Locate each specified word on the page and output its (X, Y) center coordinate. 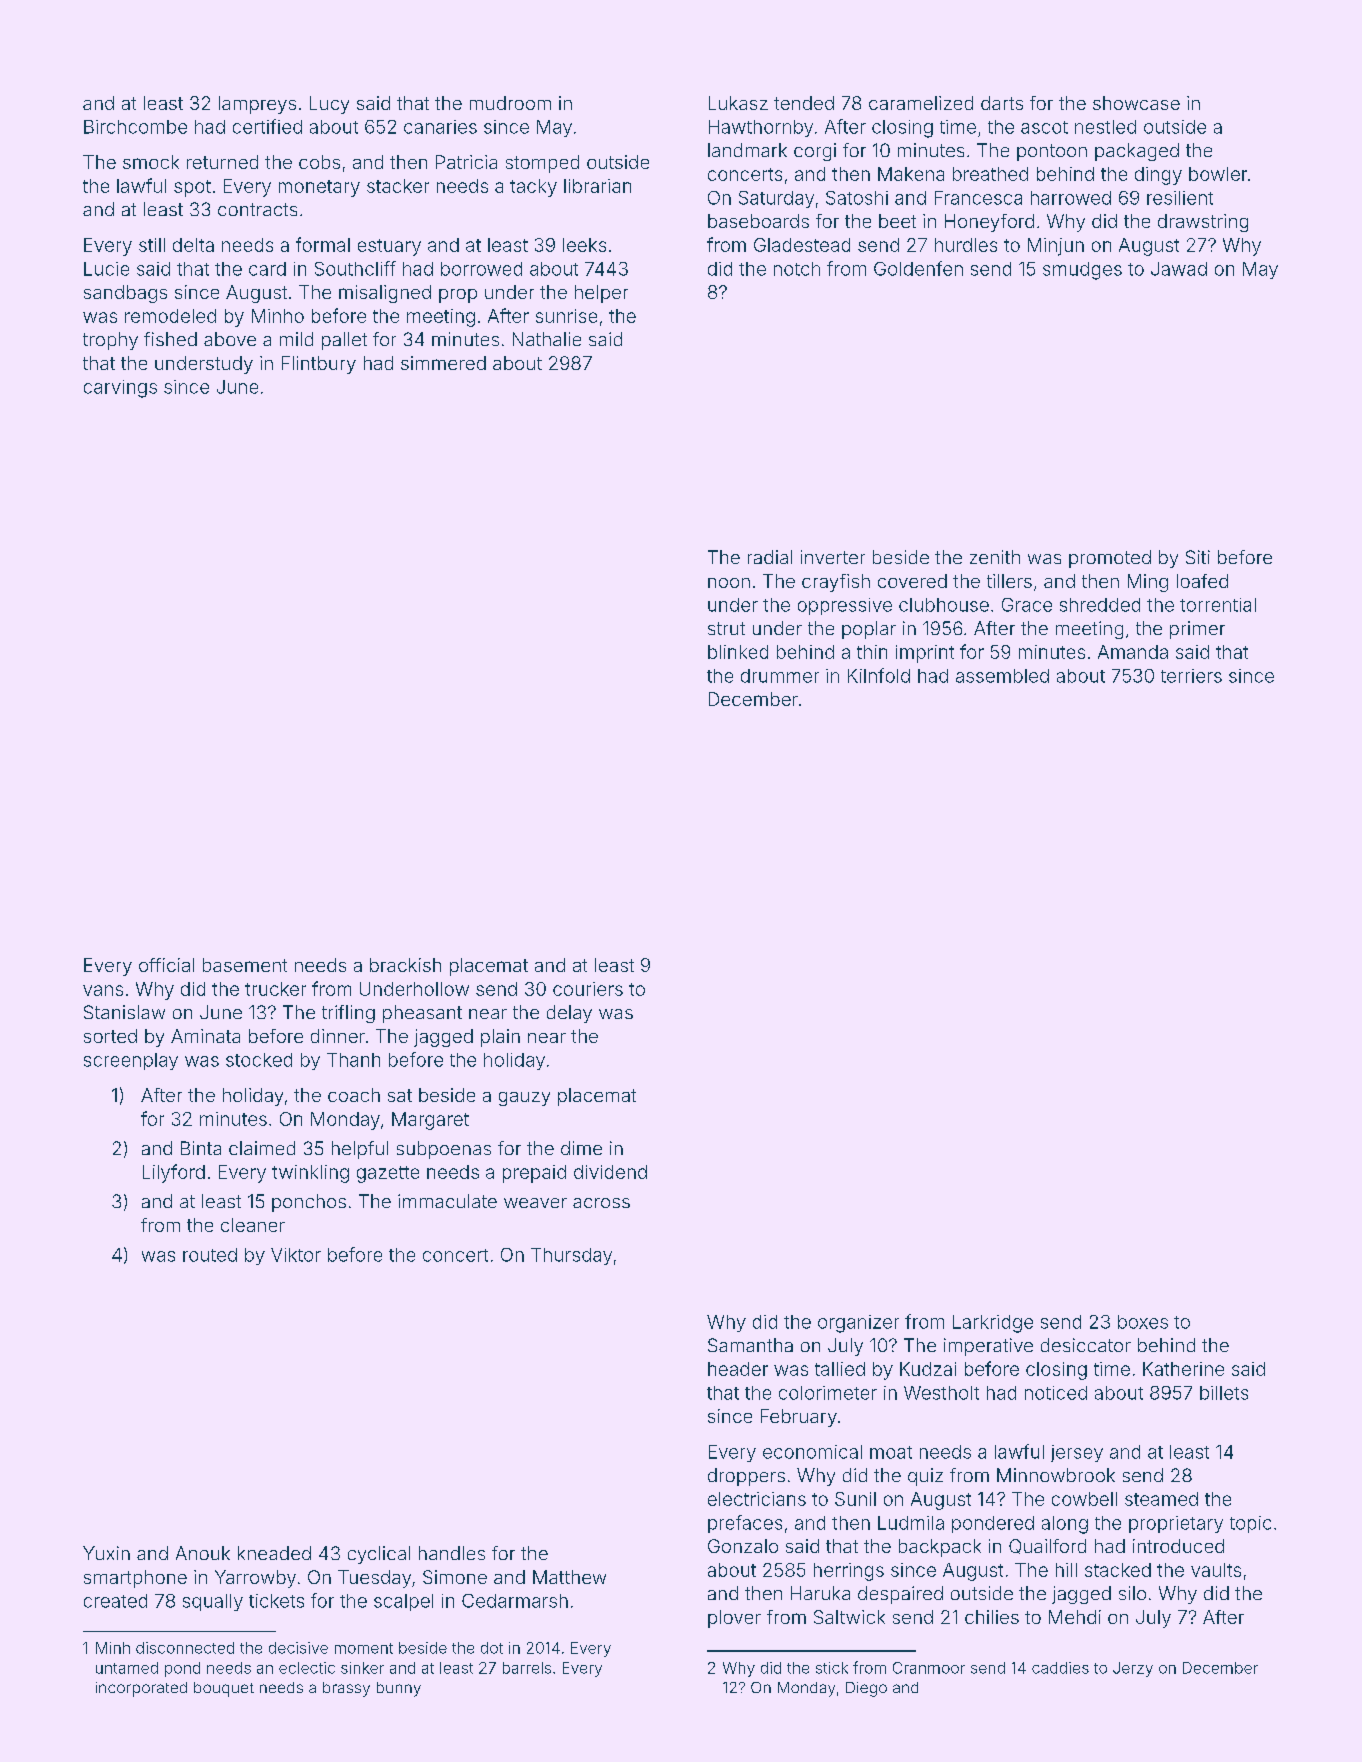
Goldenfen (918, 268)
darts (1002, 103)
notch (797, 269)
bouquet (224, 1689)
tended (804, 103)
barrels (527, 1668)
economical (812, 1452)
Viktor (296, 1255)
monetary (319, 188)
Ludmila (911, 1523)
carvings (120, 389)
